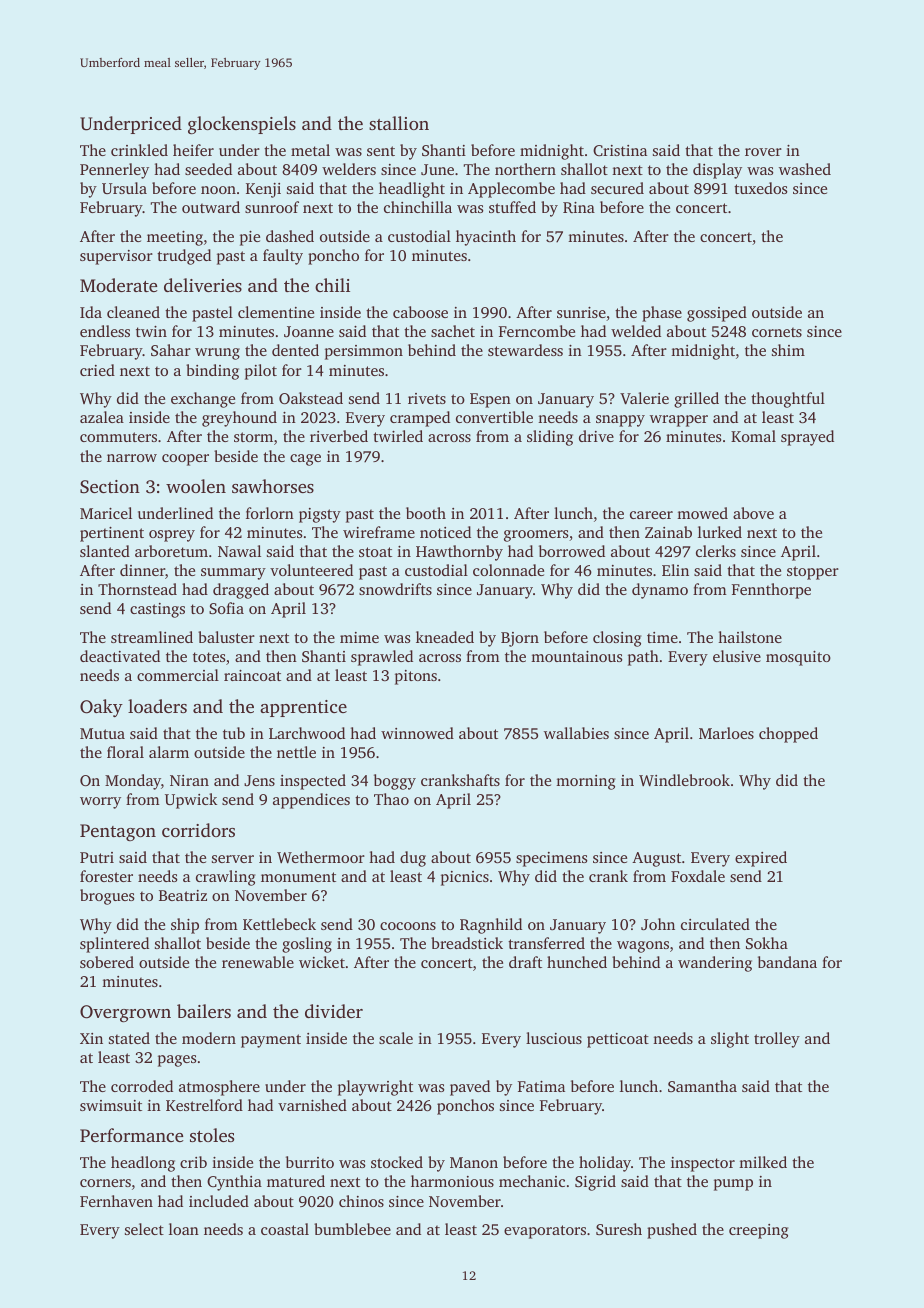 This document has height=1308, width=924. I want to click on bumblebee, so click(352, 1229).
